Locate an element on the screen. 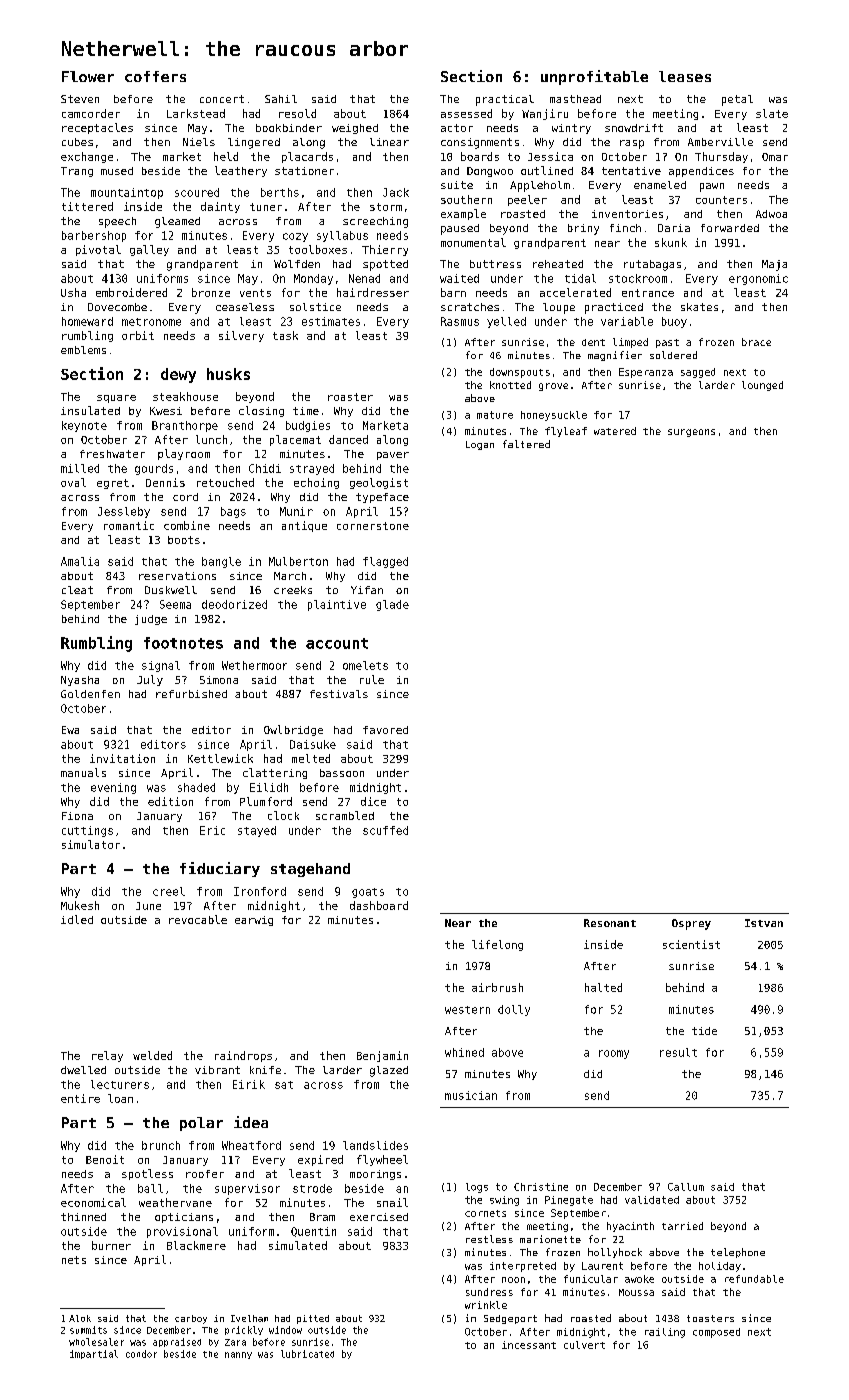 This screenshot has width=849, height=1400. result is located at coordinates (678, 1052).
